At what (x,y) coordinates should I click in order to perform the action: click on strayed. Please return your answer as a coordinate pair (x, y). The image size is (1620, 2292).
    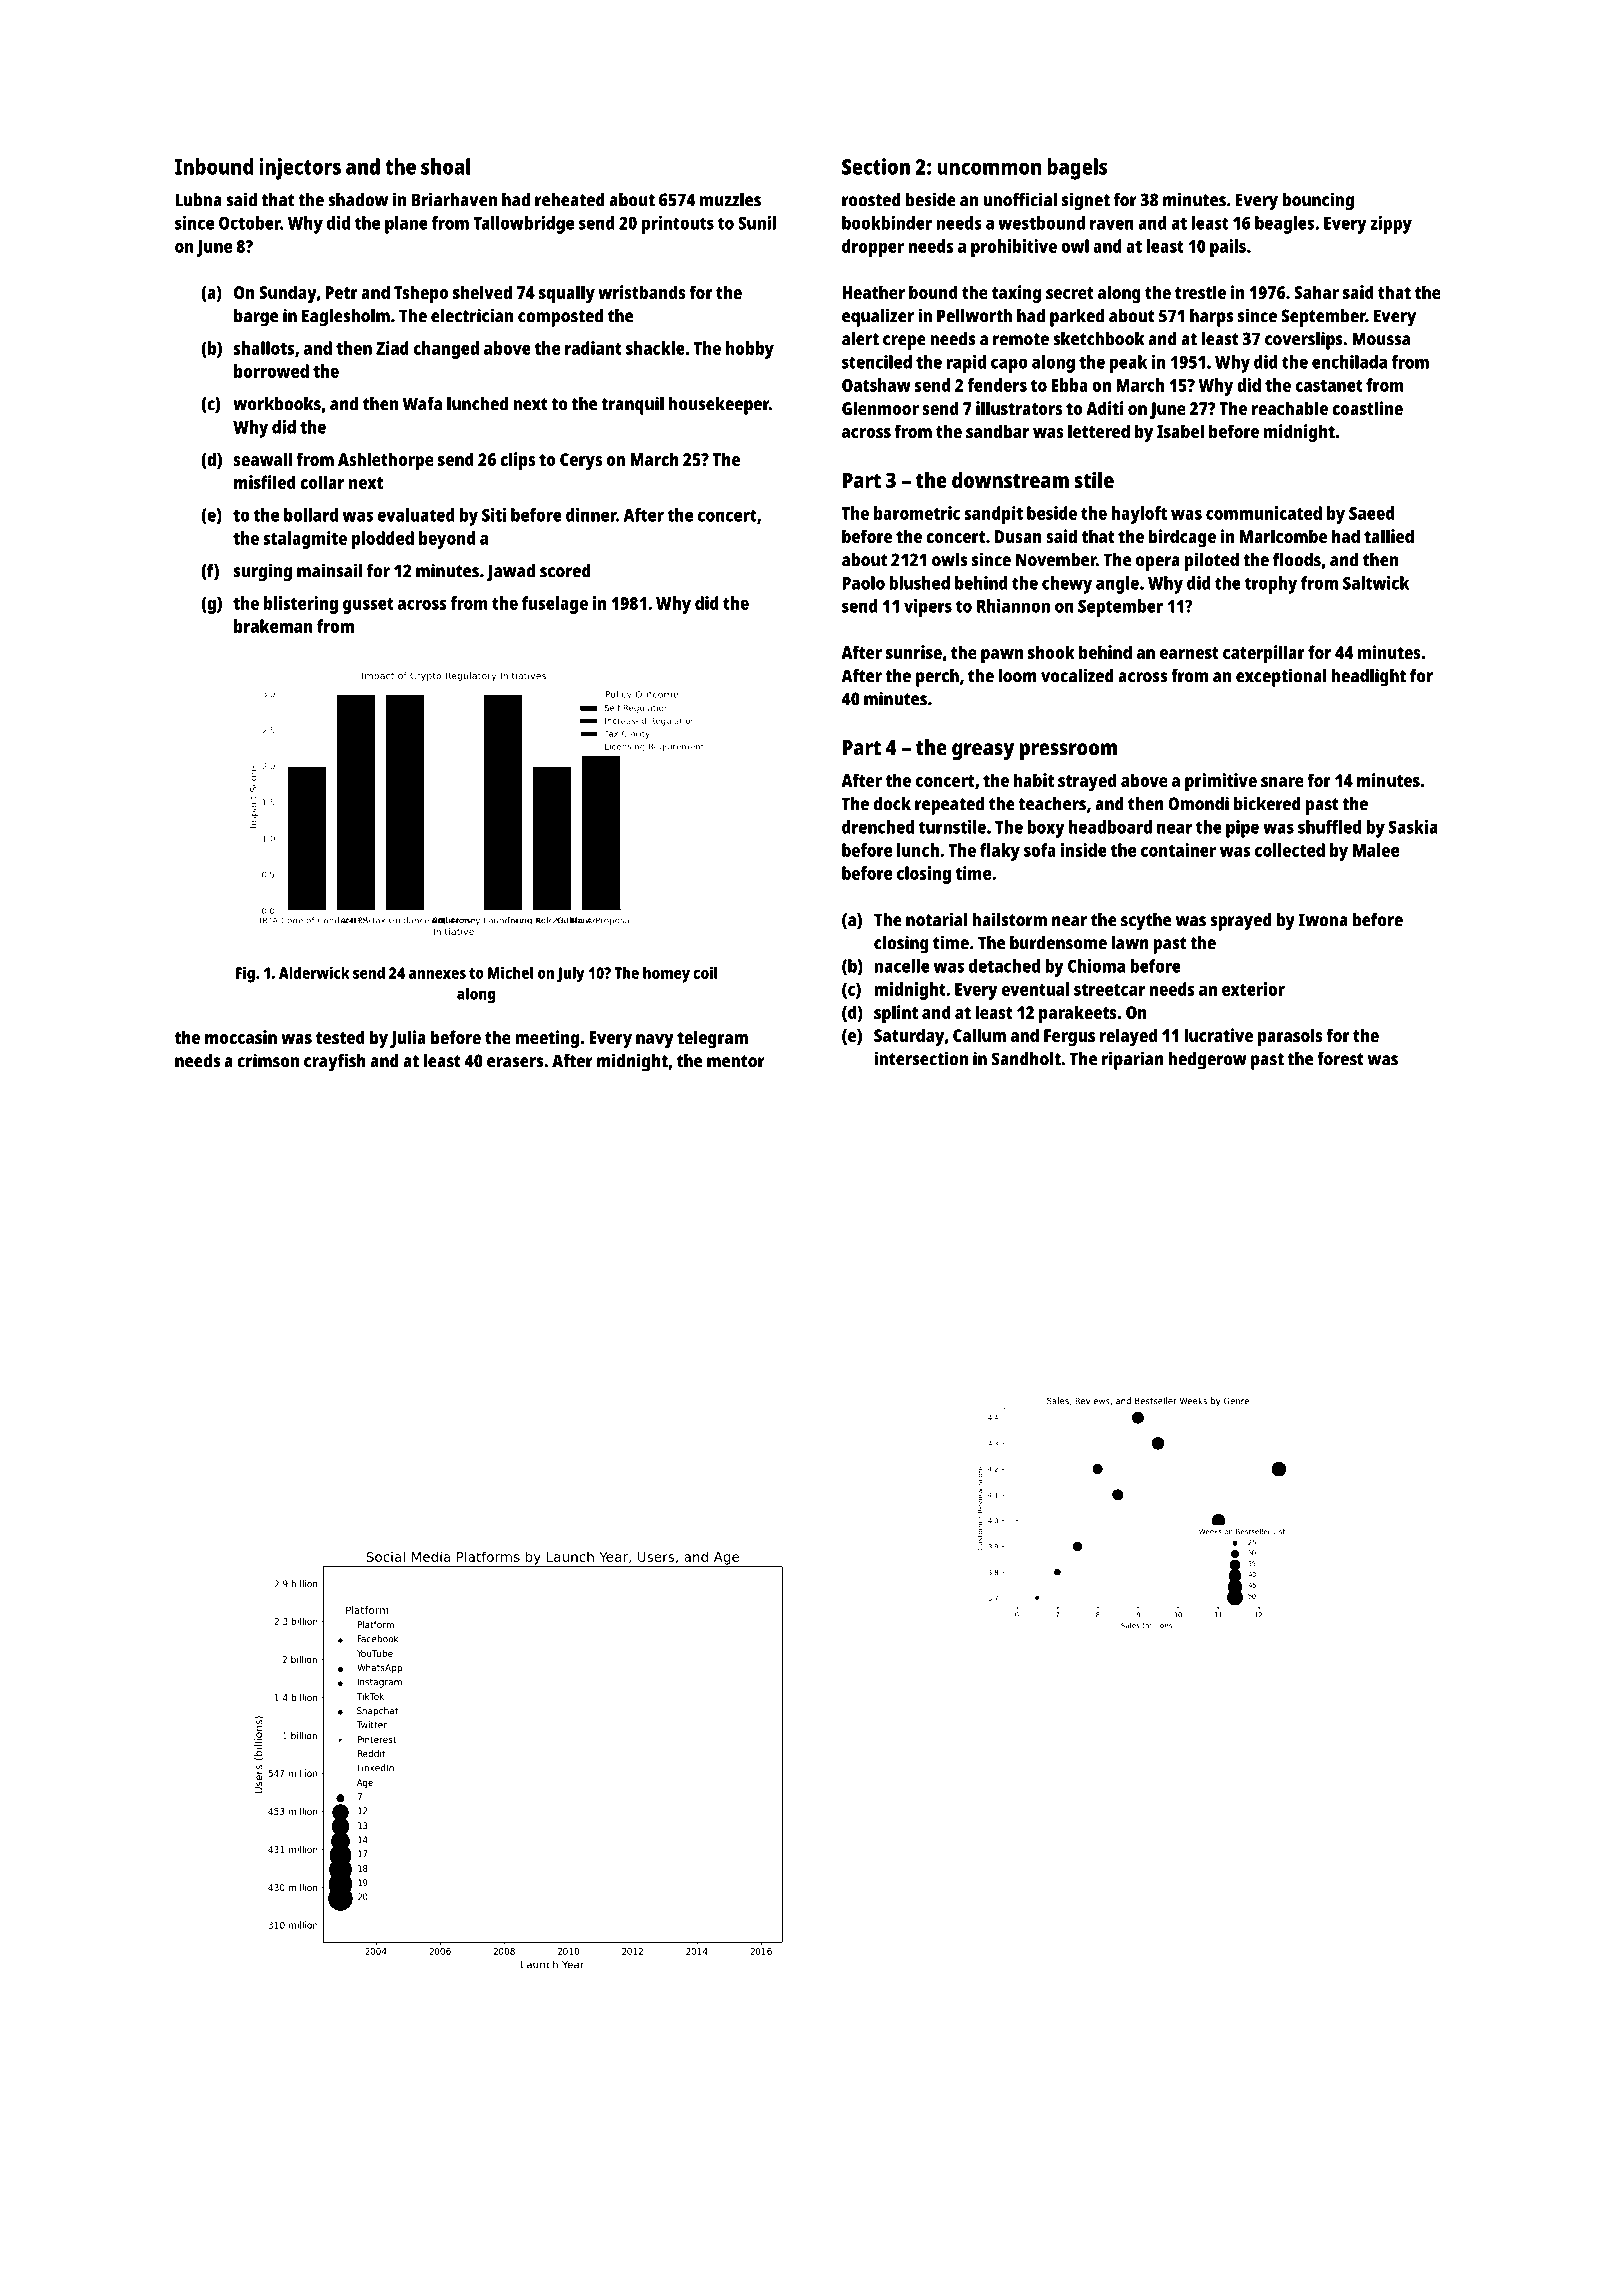
    Looking at the image, I should click on (1087, 782).
